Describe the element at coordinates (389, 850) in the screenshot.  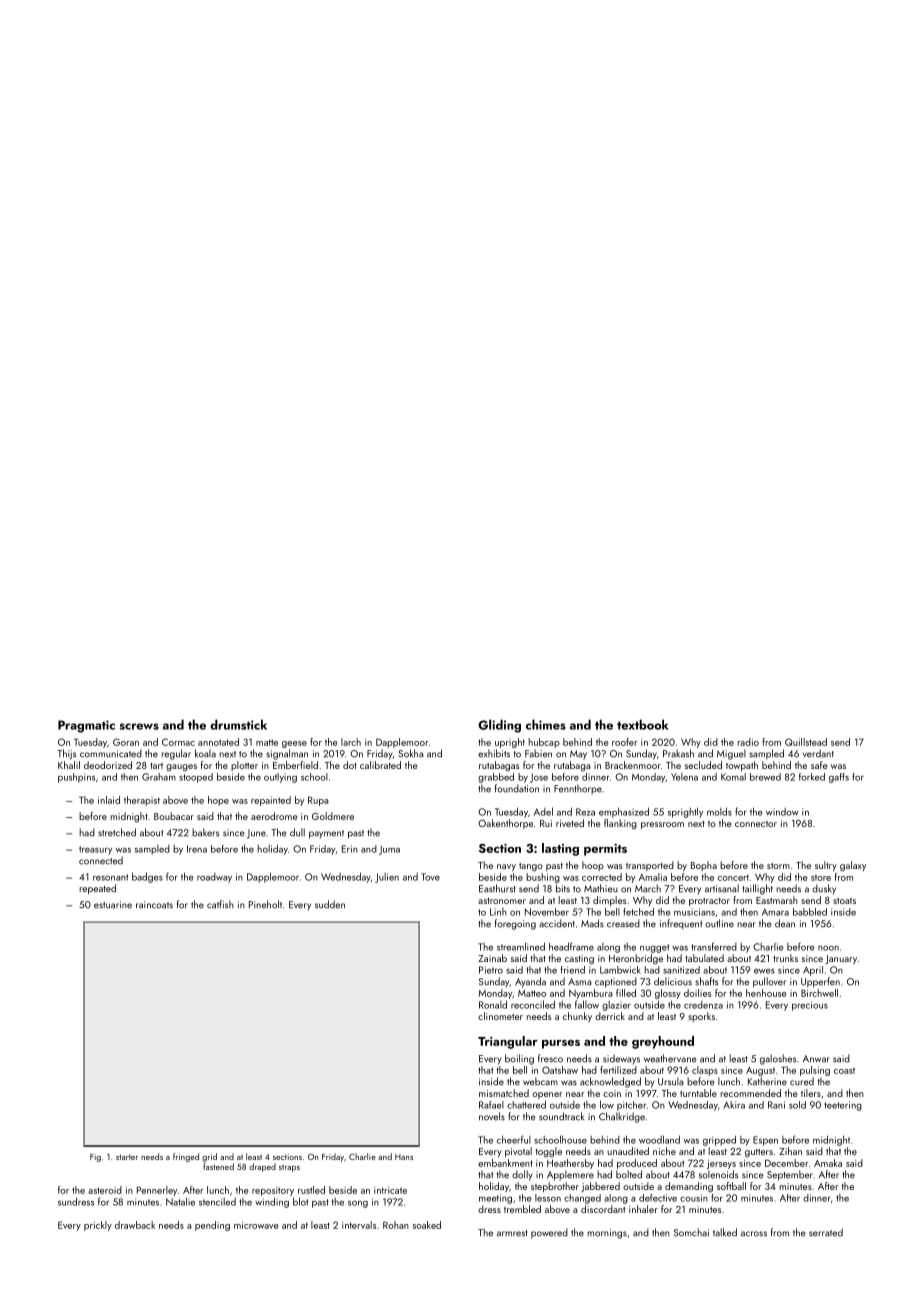
I see `Juma` at that location.
